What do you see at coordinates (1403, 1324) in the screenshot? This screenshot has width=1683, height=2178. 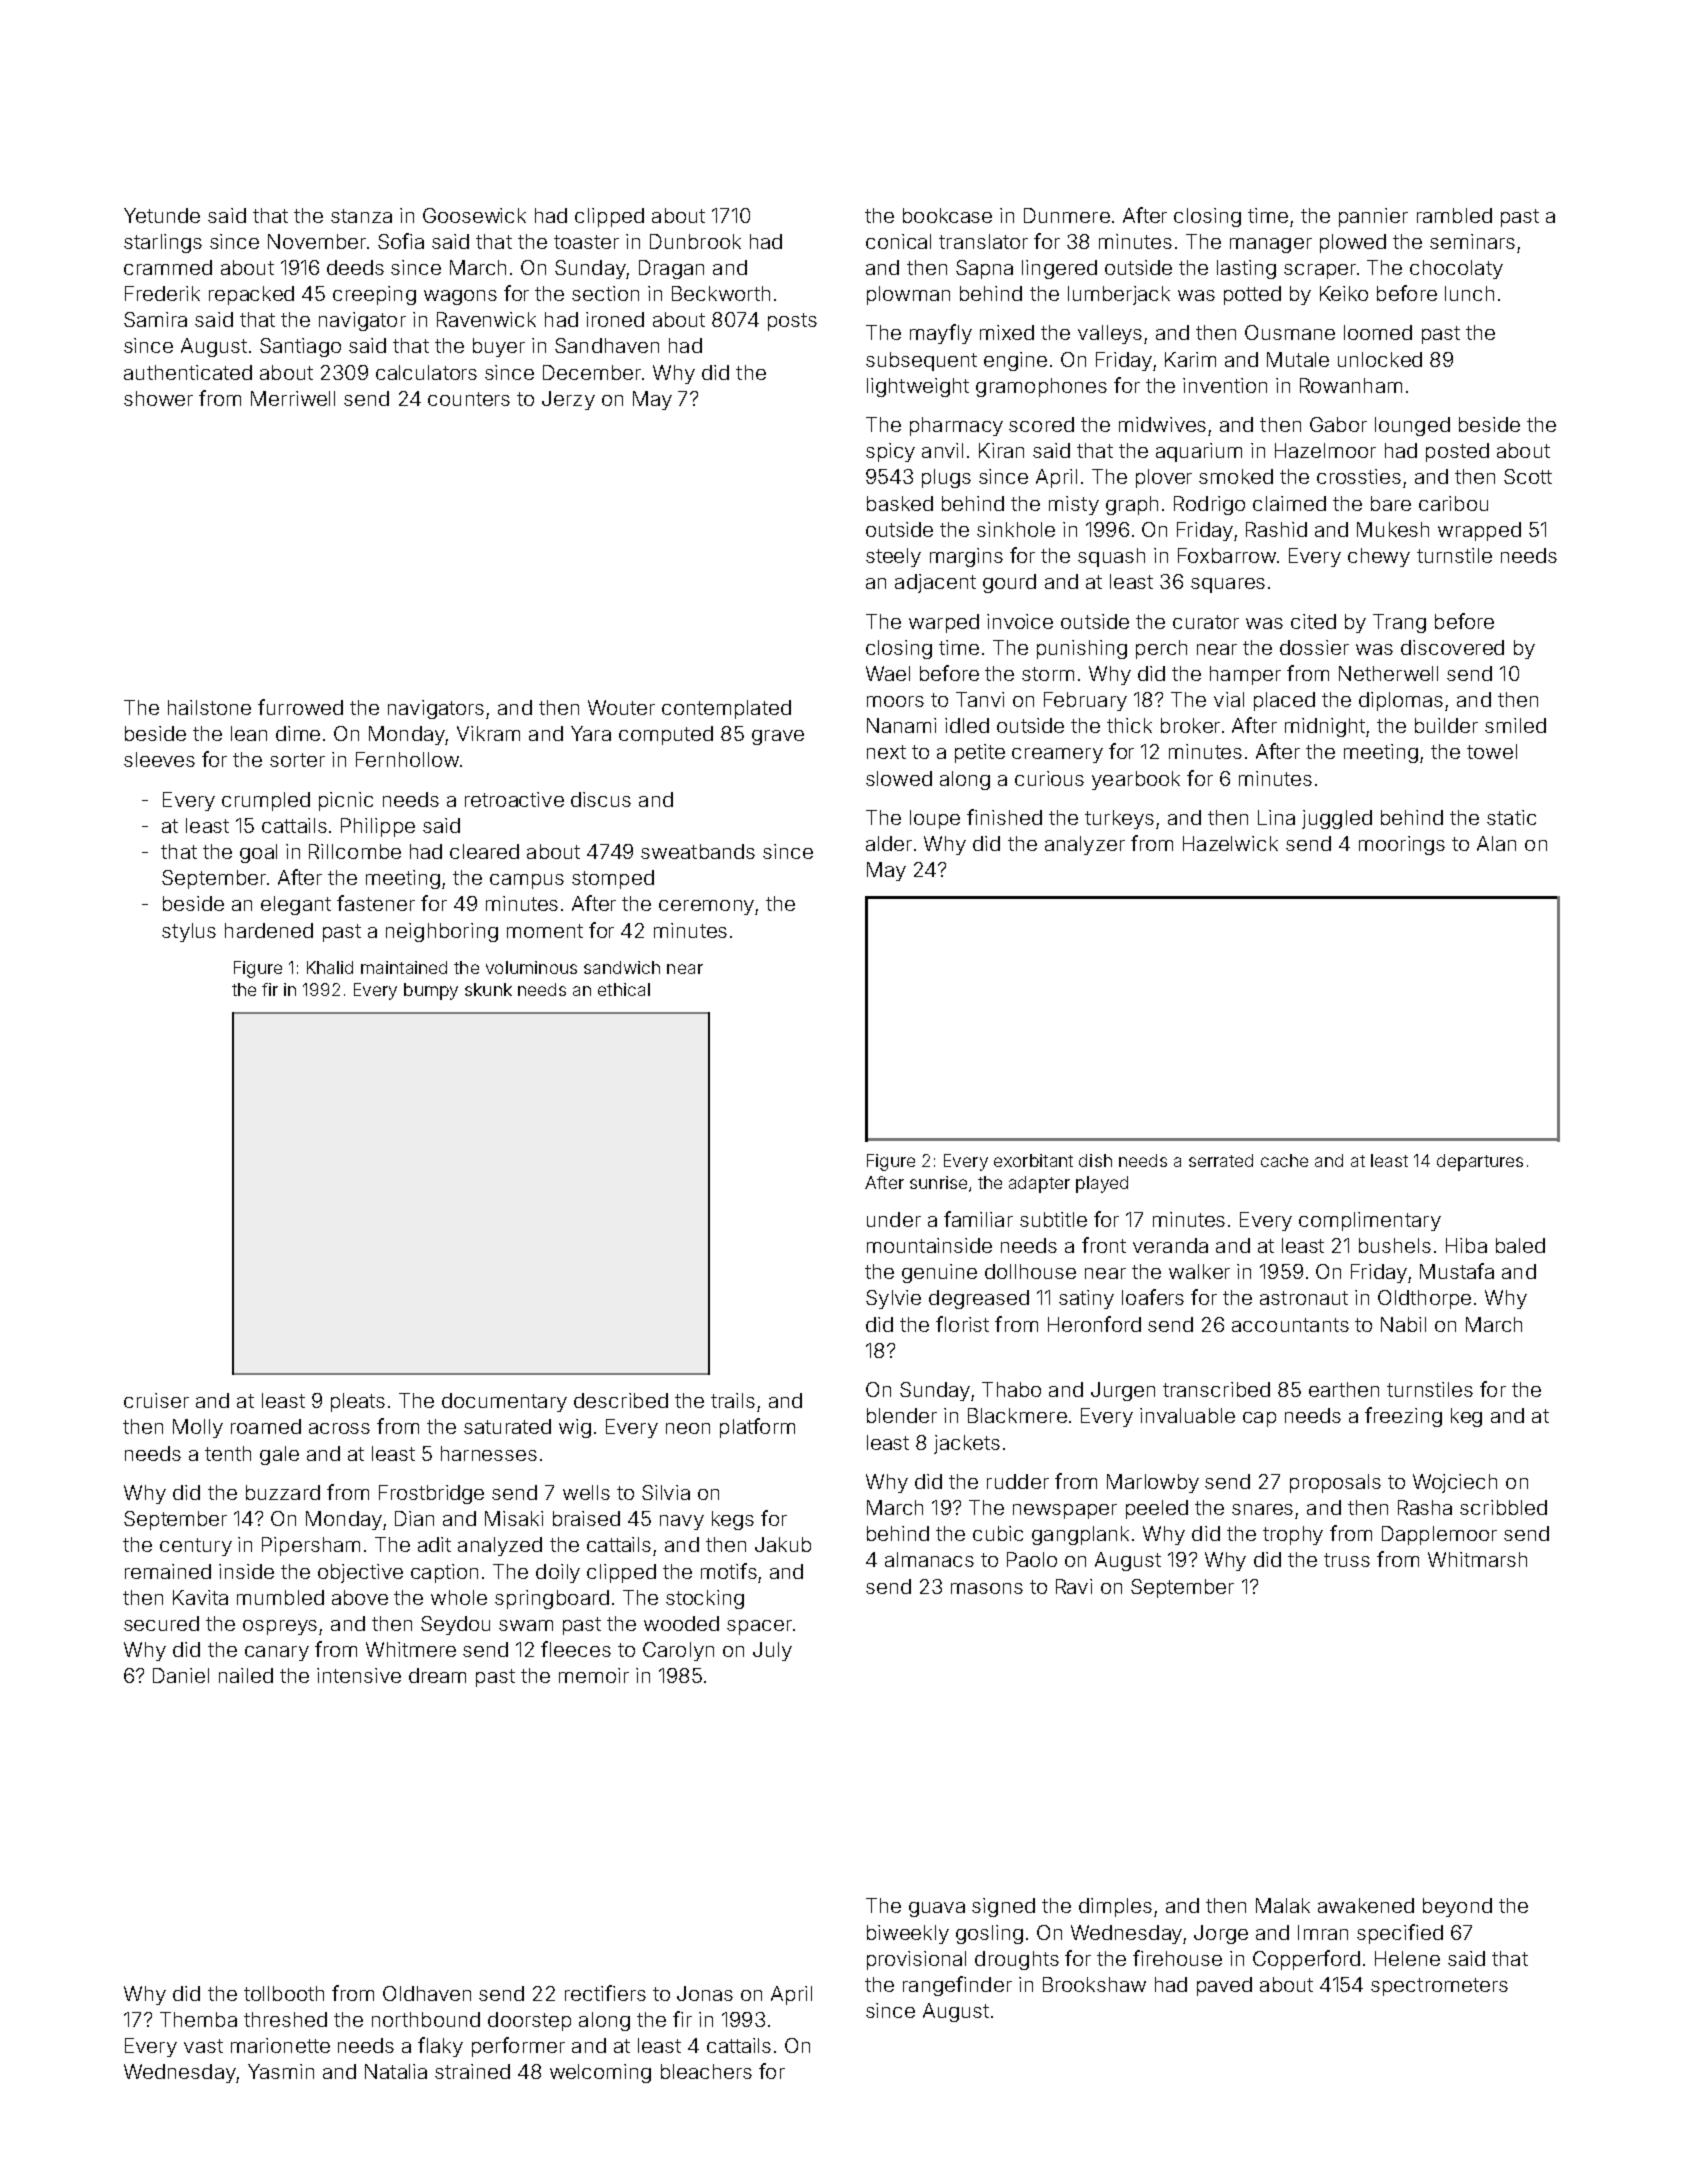 I see `Nabil` at bounding box center [1403, 1324].
